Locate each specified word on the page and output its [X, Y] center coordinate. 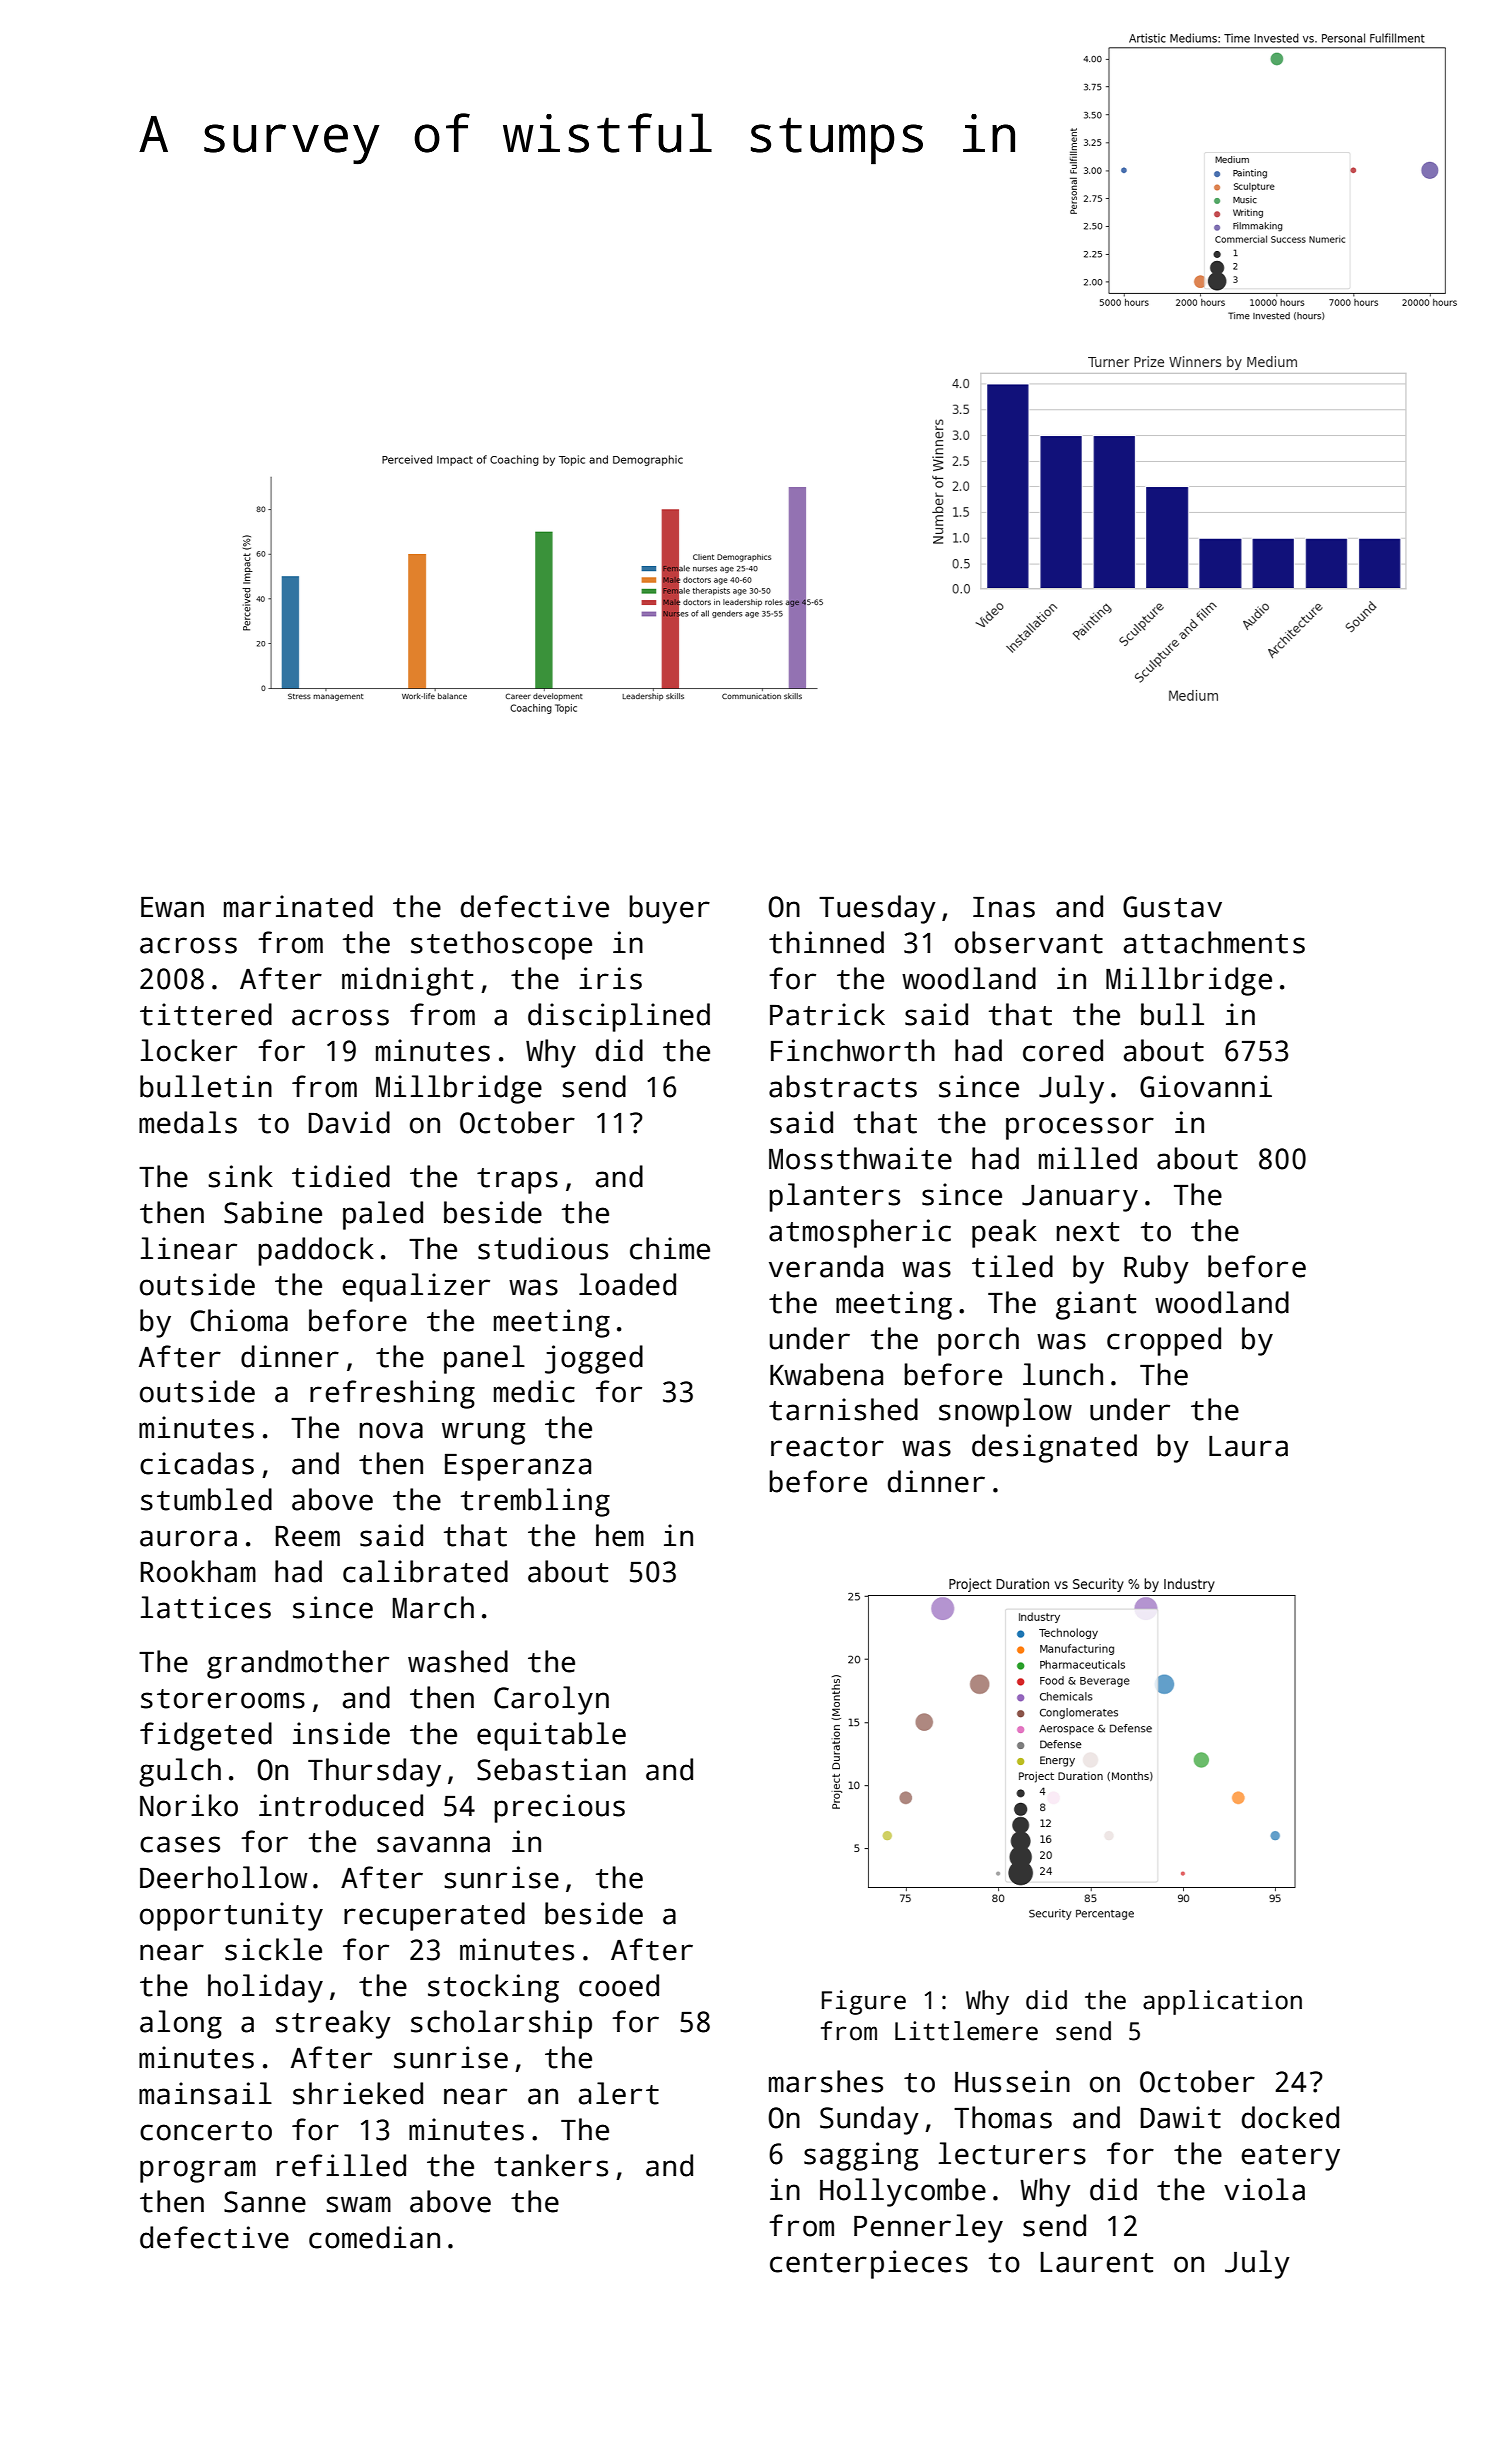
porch [978, 1341]
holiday [265, 1988]
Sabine [273, 1212]
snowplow [1005, 1412]
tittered [206, 1014]
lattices [206, 1607]
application [1222, 2002]
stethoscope [501, 945]
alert [619, 2093]
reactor [827, 1447]
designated [1054, 1448]
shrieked [358, 2093]
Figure [864, 2002]
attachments [1214, 942]
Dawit [1181, 2117]
